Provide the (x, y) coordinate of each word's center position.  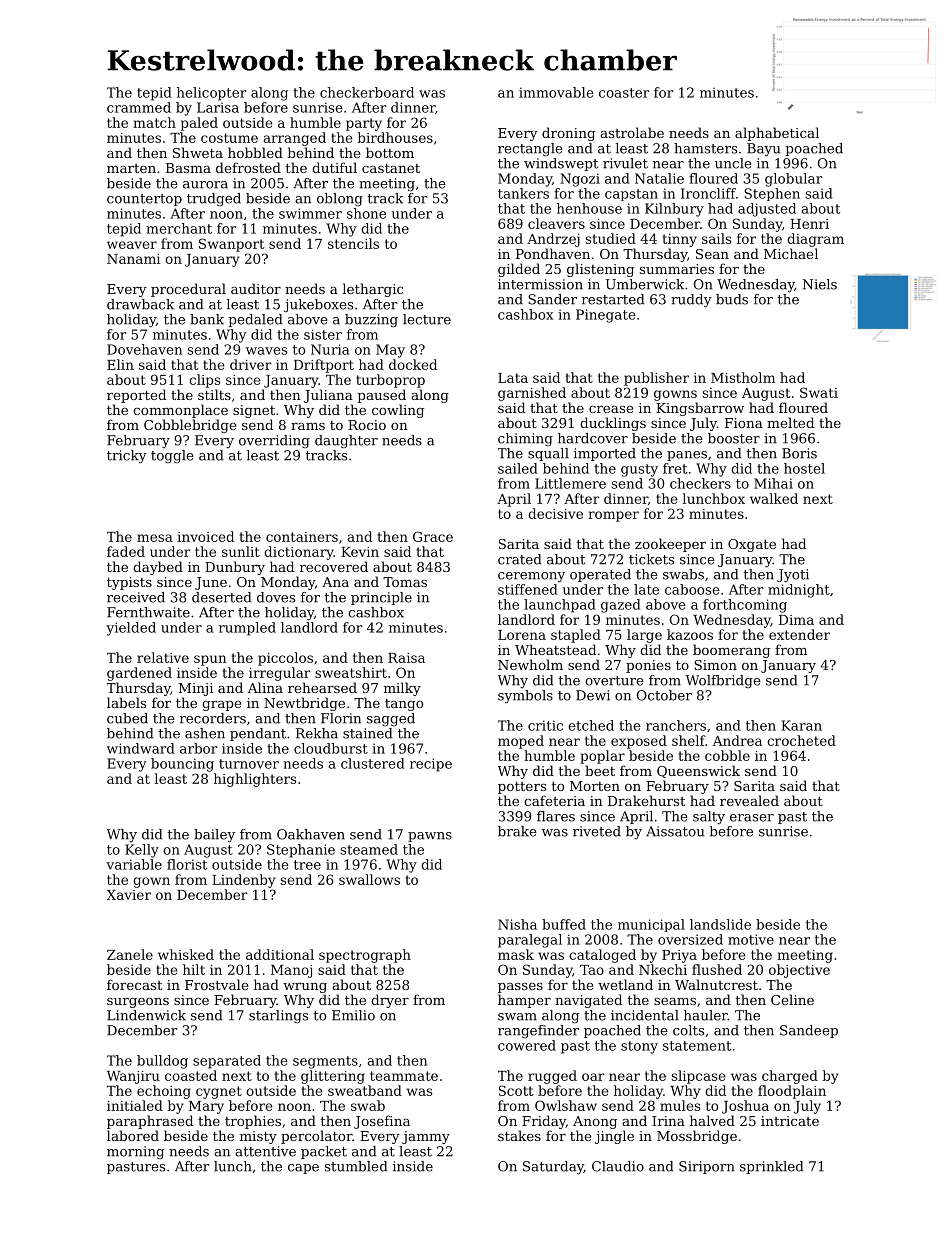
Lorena (522, 635)
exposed (639, 742)
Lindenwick (146, 1015)
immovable (556, 92)
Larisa (218, 107)
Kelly (142, 851)
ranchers (676, 725)
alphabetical (777, 134)
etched (591, 725)
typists (129, 583)
